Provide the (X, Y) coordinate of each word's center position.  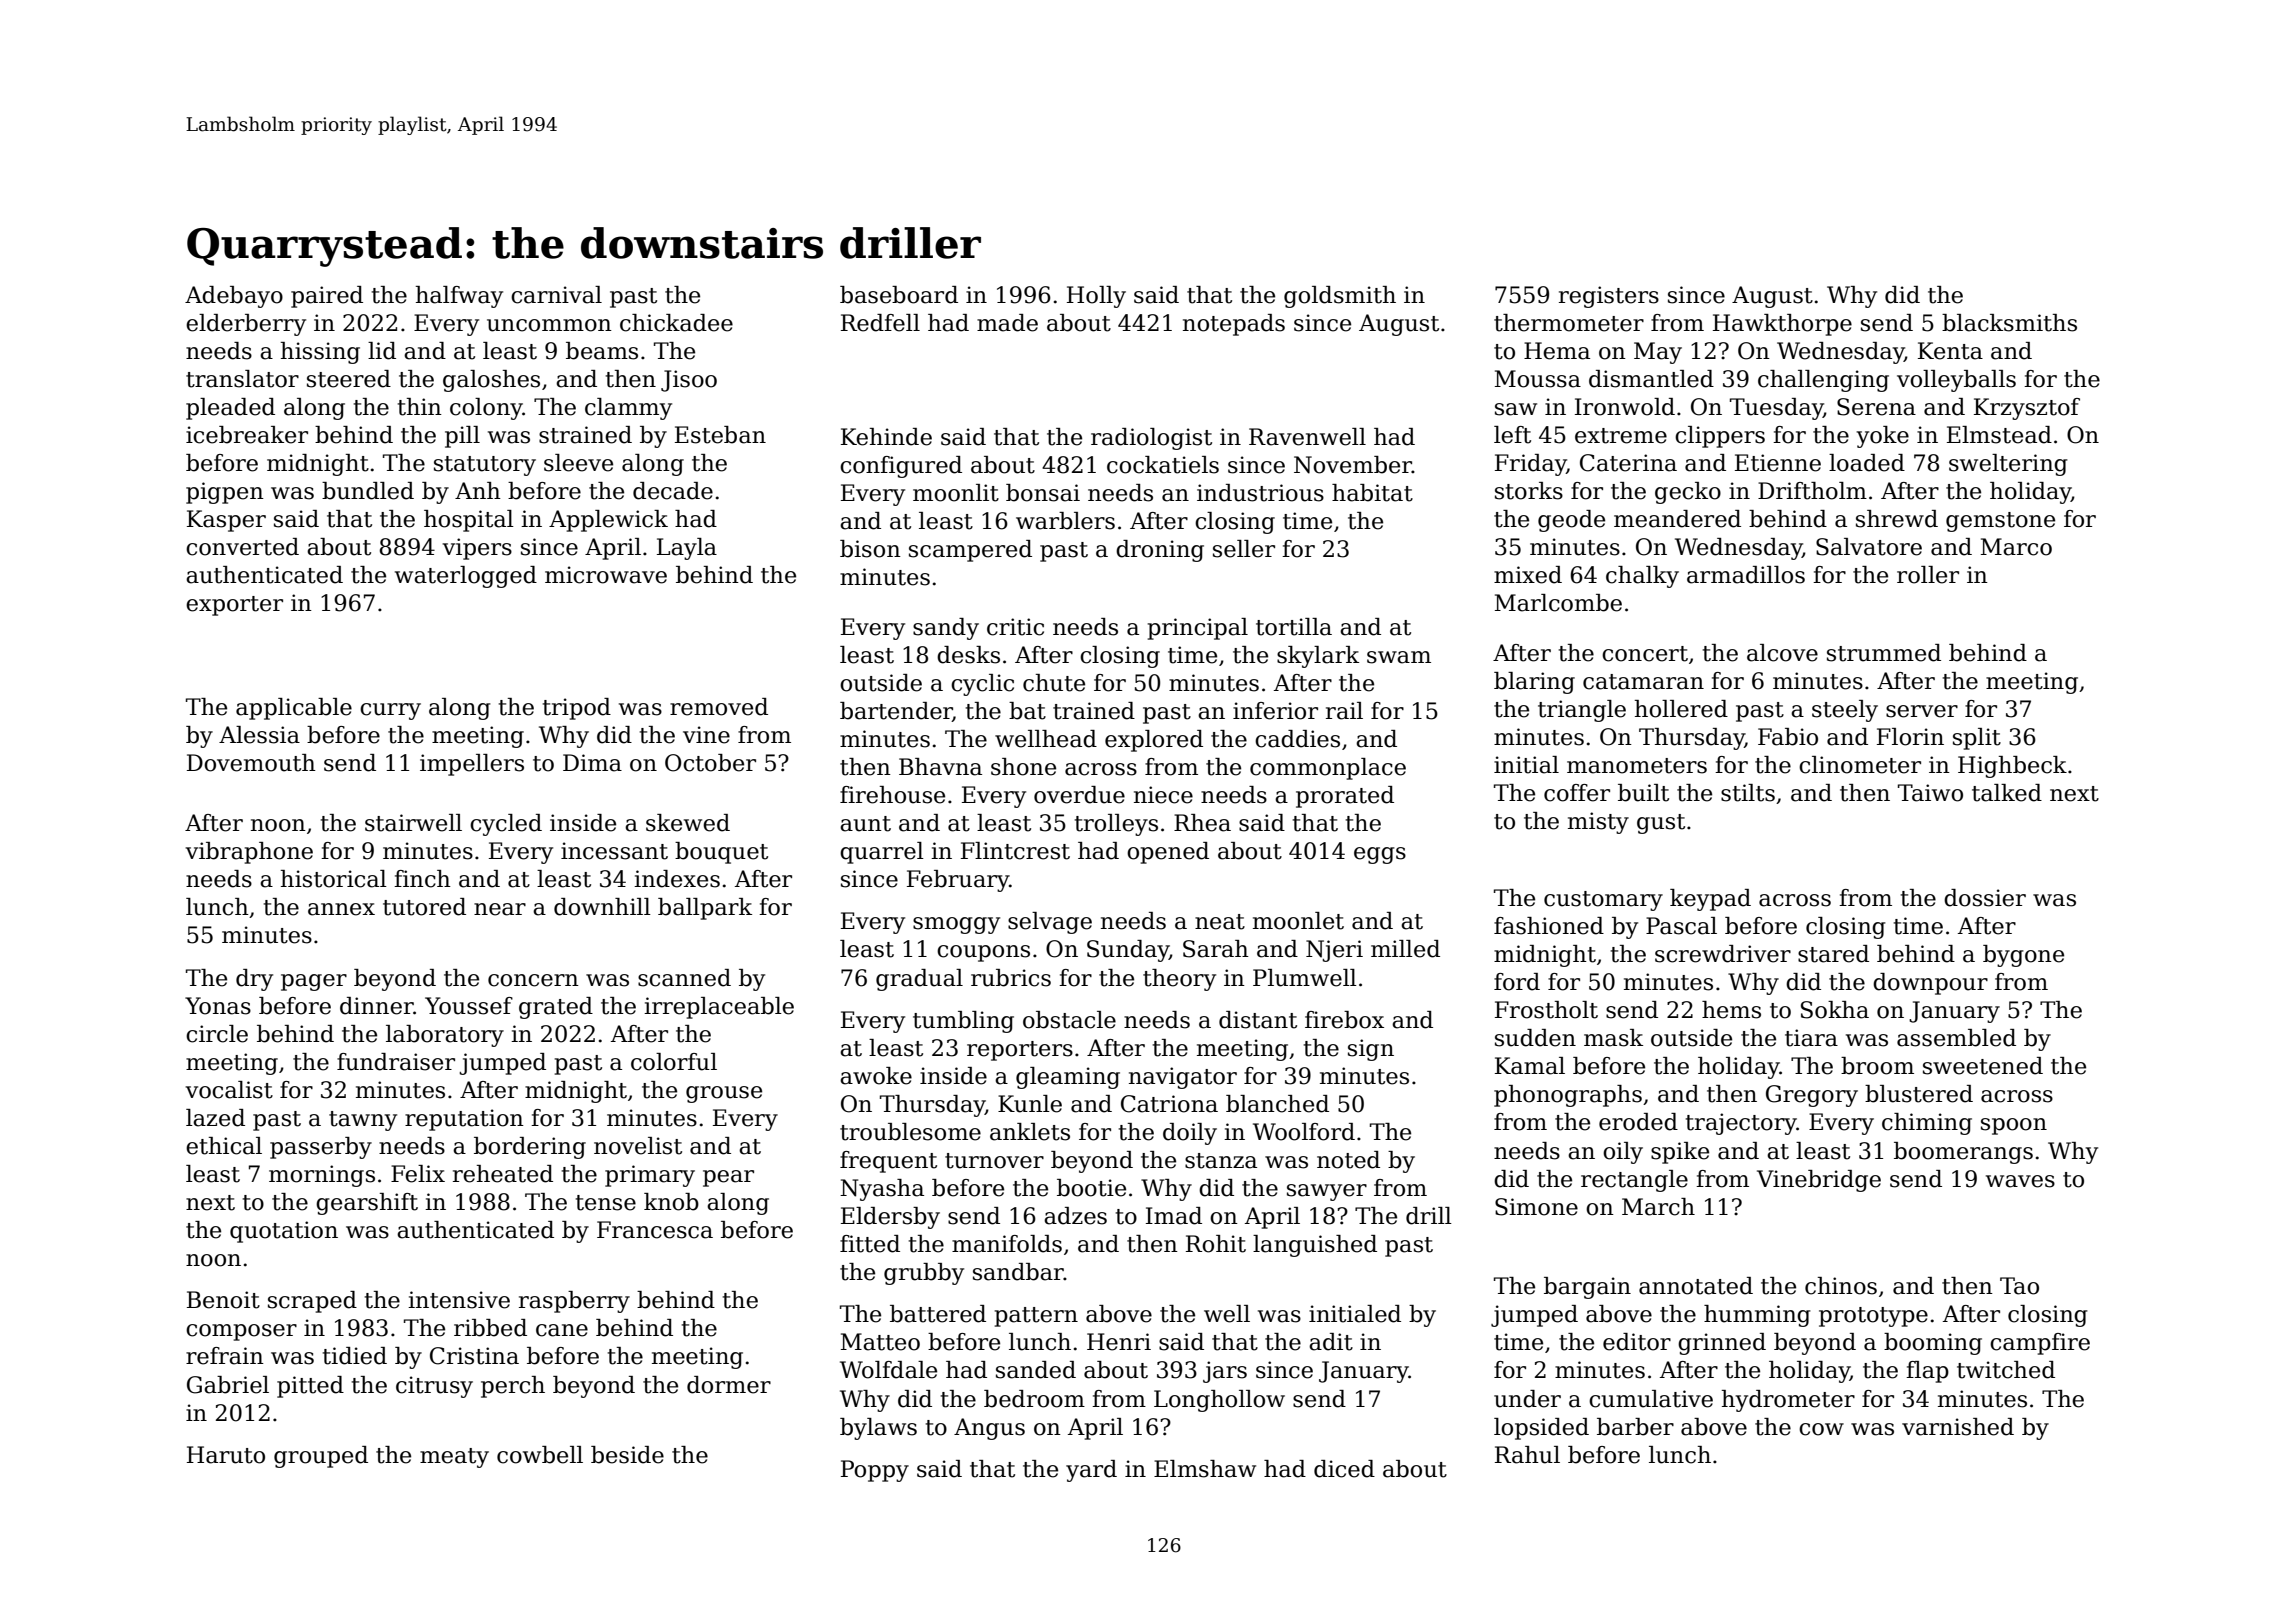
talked (2007, 793)
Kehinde (886, 437)
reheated (503, 1174)
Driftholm (1812, 491)
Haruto (226, 1455)
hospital (469, 521)
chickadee (676, 323)
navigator (1183, 1078)
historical (334, 879)
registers (1609, 297)
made (1007, 323)
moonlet (1298, 921)
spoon (2014, 1126)
